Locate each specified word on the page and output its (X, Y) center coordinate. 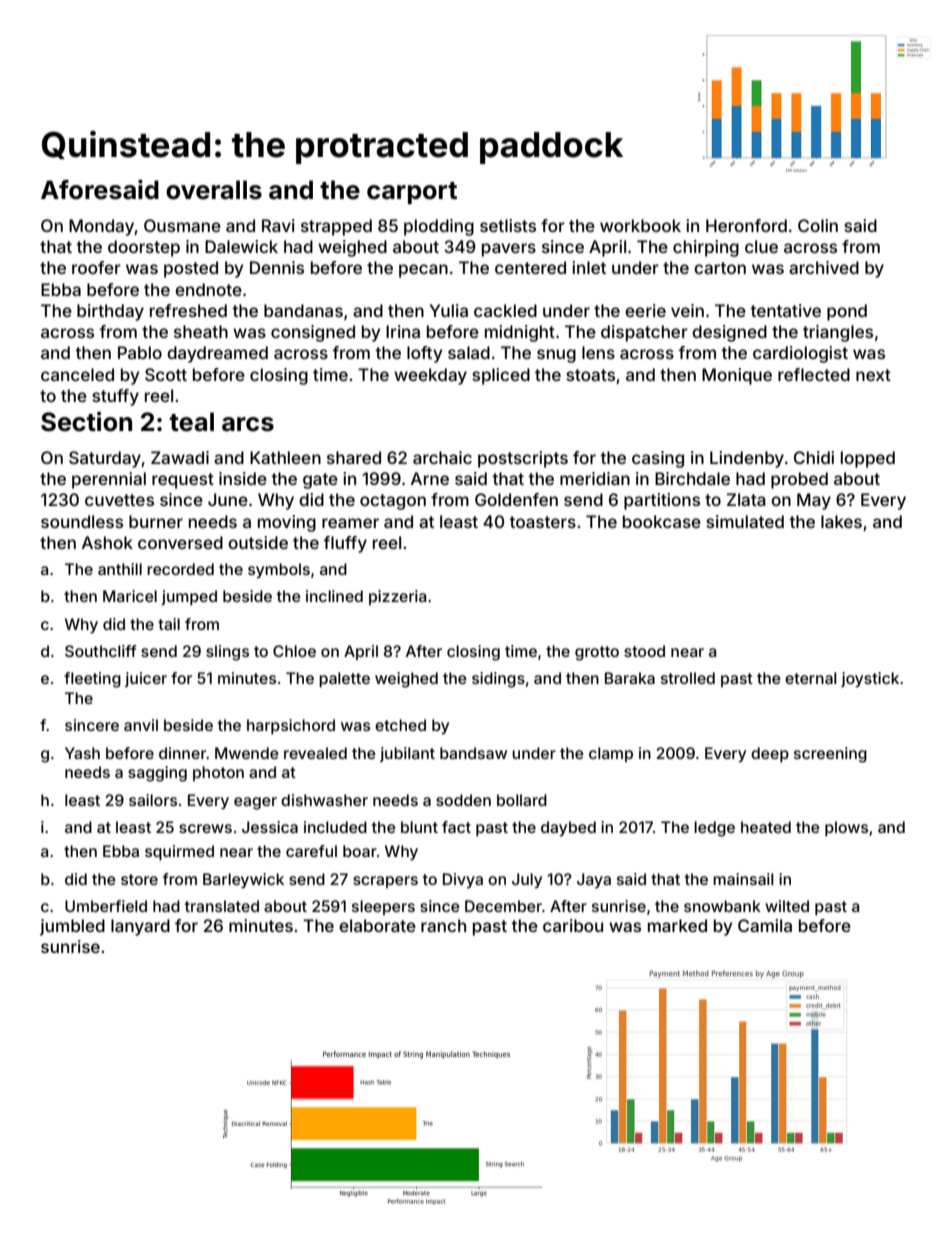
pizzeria (397, 597)
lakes (841, 521)
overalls (214, 190)
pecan (423, 271)
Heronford (746, 225)
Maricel (130, 596)
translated (222, 906)
